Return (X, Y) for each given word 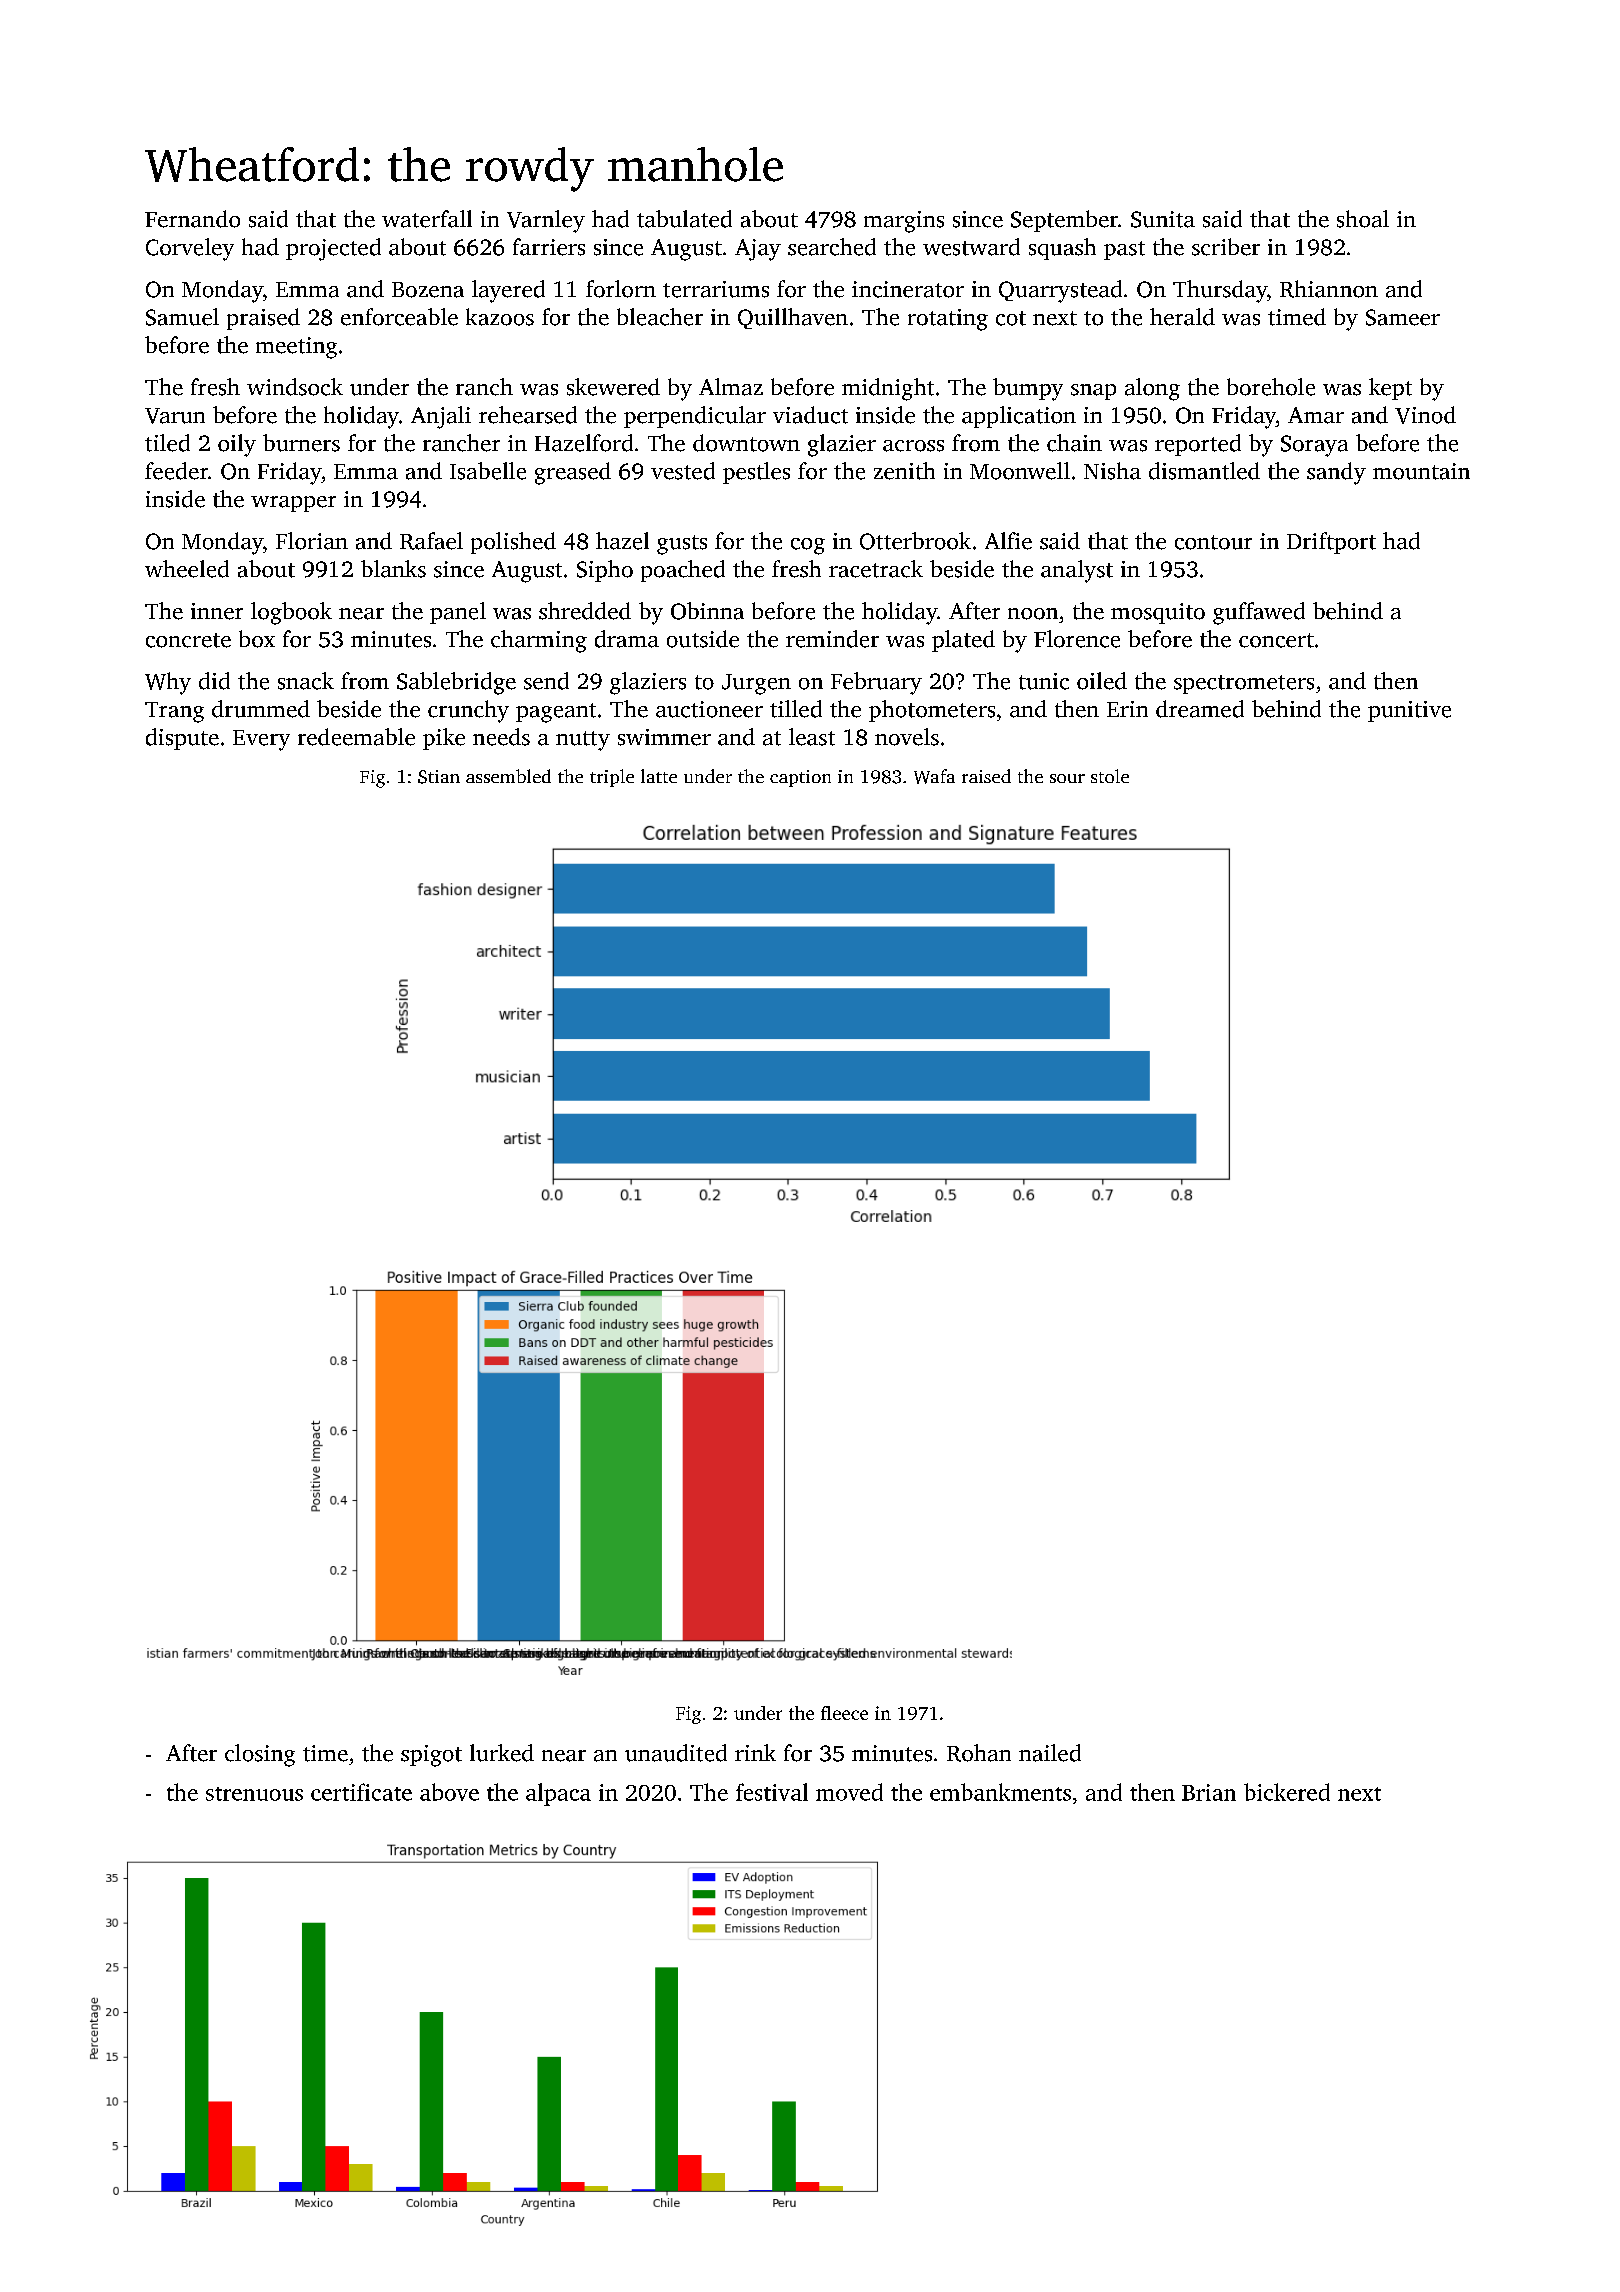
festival (772, 1792)
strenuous (254, 1794)
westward (971, 247)
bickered (1287, 1792)
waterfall (427, 219)
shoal (1363, 219)
